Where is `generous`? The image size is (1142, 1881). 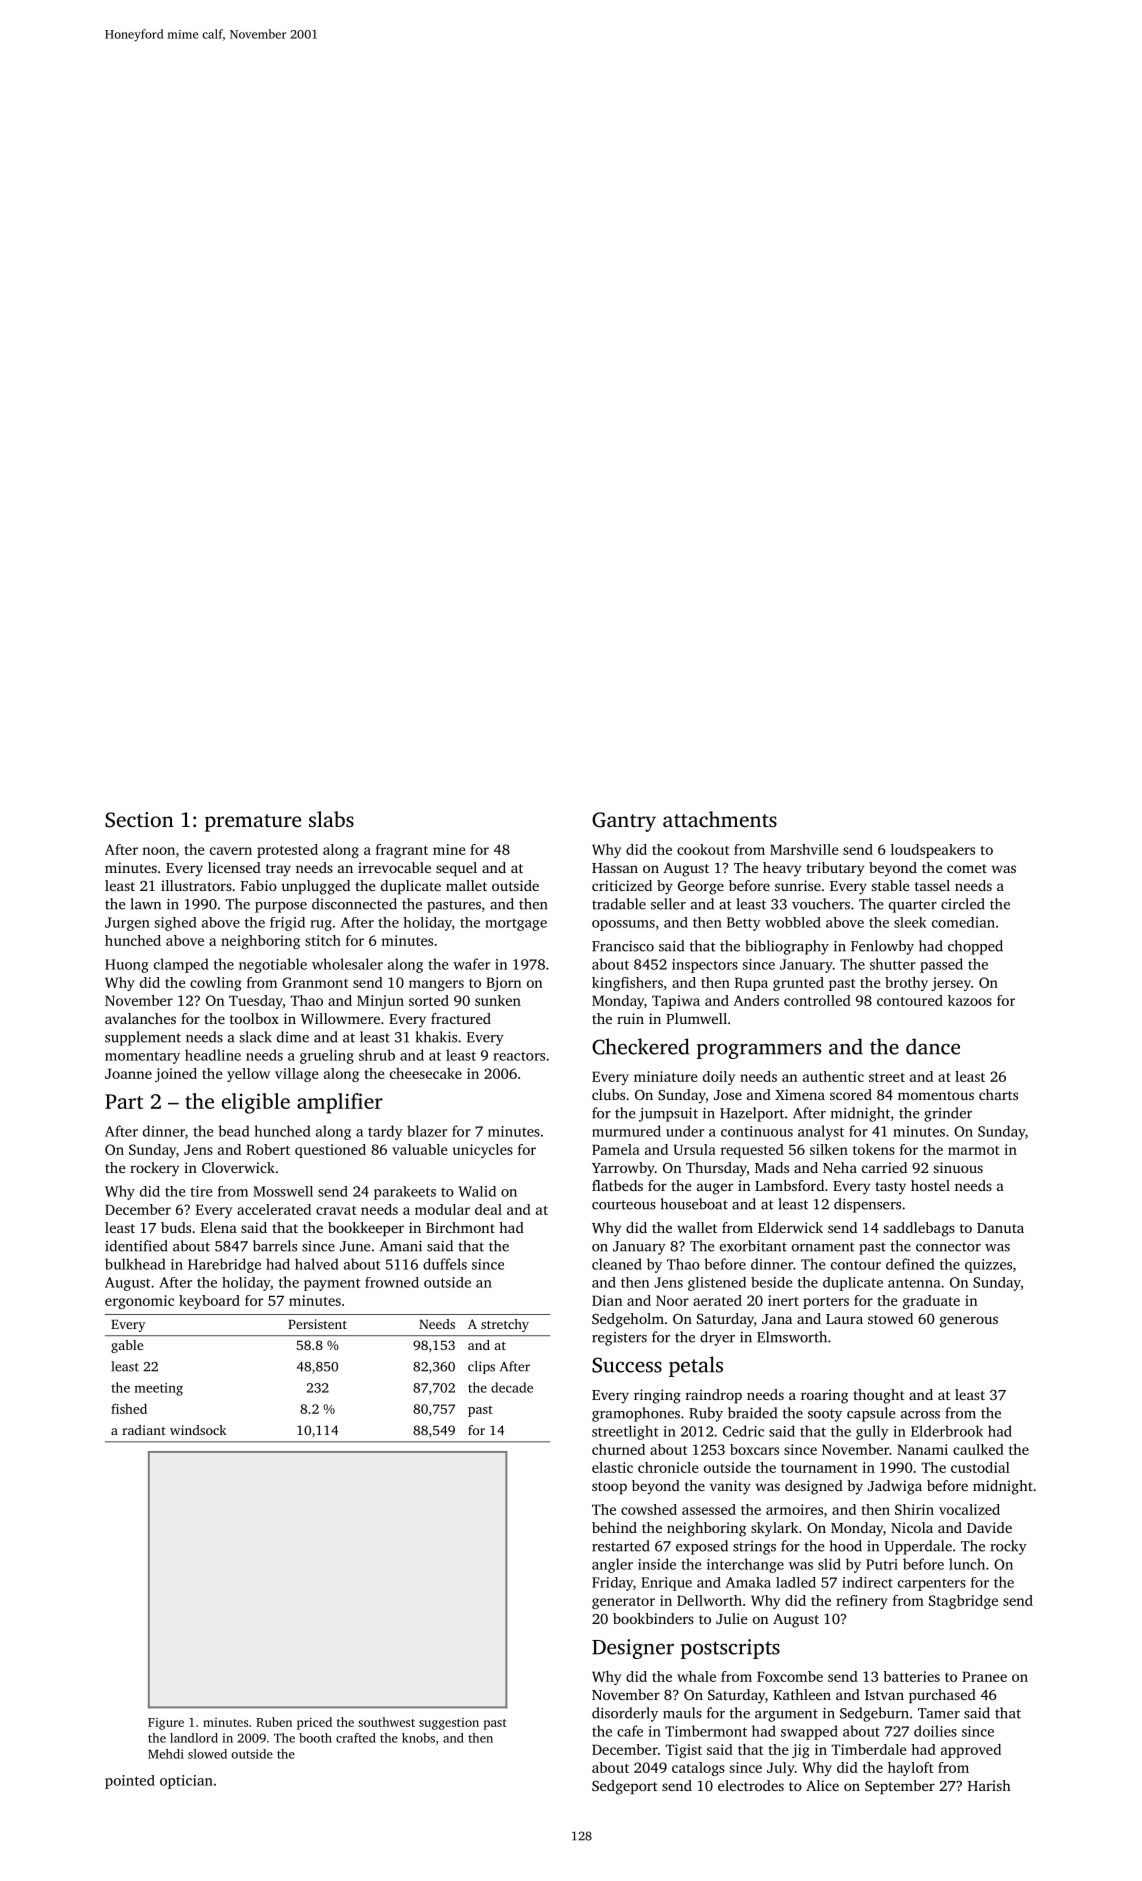
generous is located at coordinates (969, 1322).
